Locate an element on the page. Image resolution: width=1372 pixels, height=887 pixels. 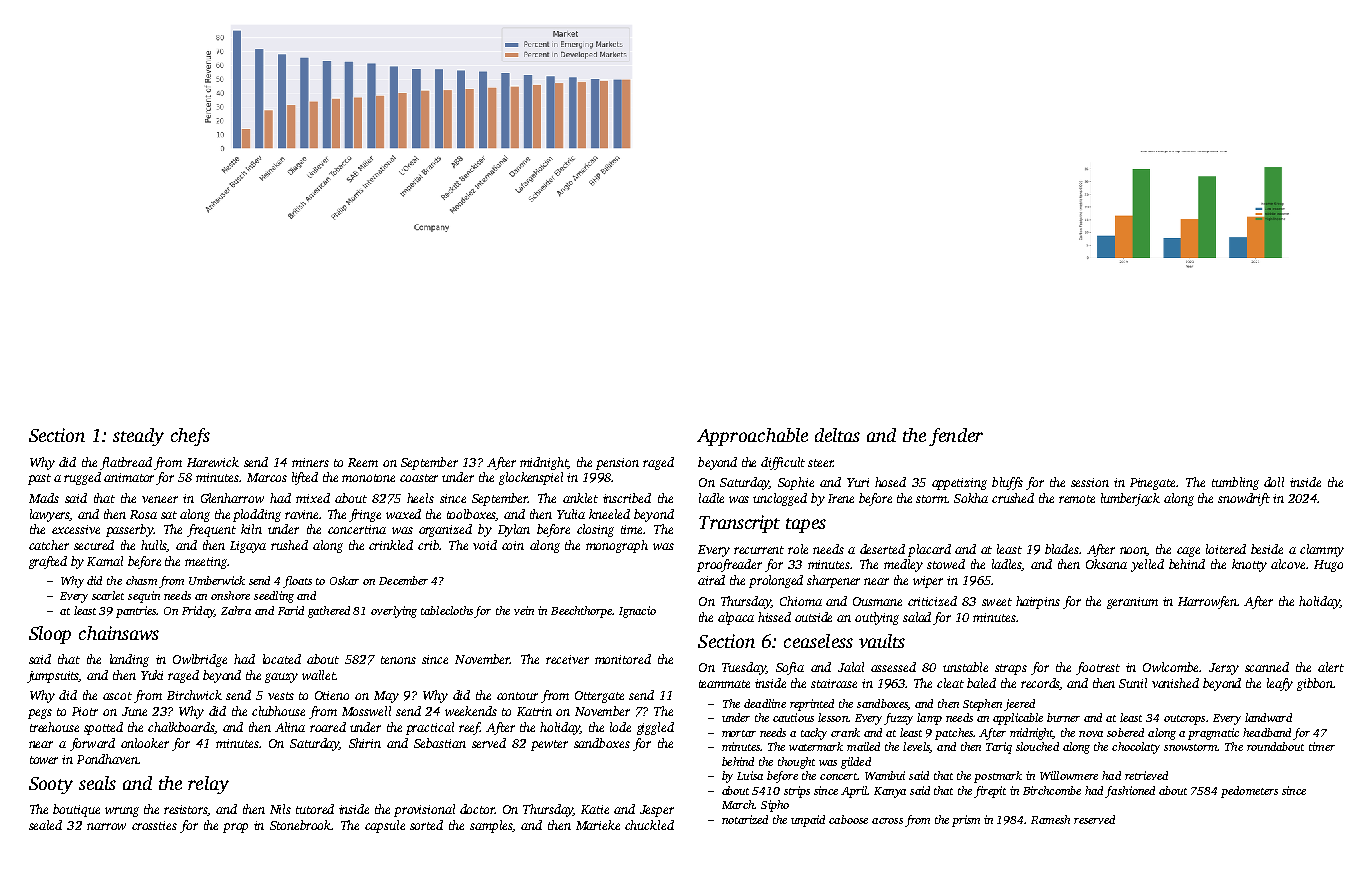
Kamal is located at coordinates (105, 561).
